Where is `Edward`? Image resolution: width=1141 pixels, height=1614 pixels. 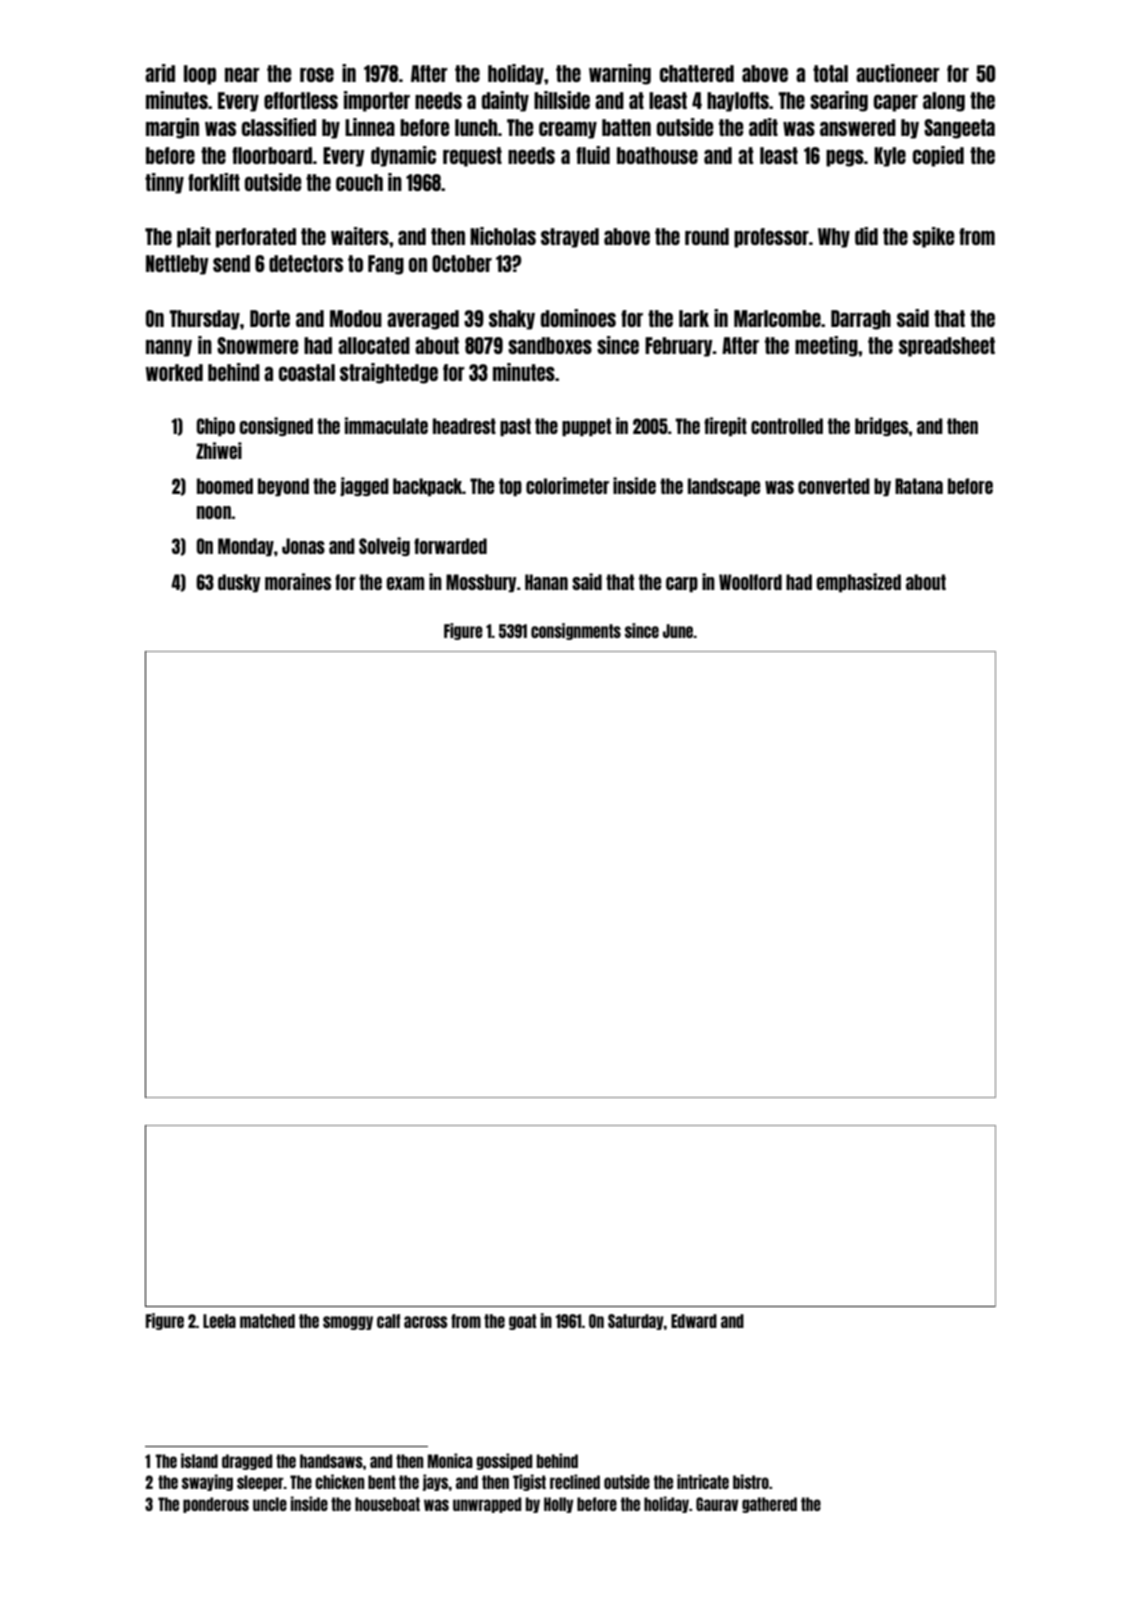 Edward is located at coordinates (694, 1321).
